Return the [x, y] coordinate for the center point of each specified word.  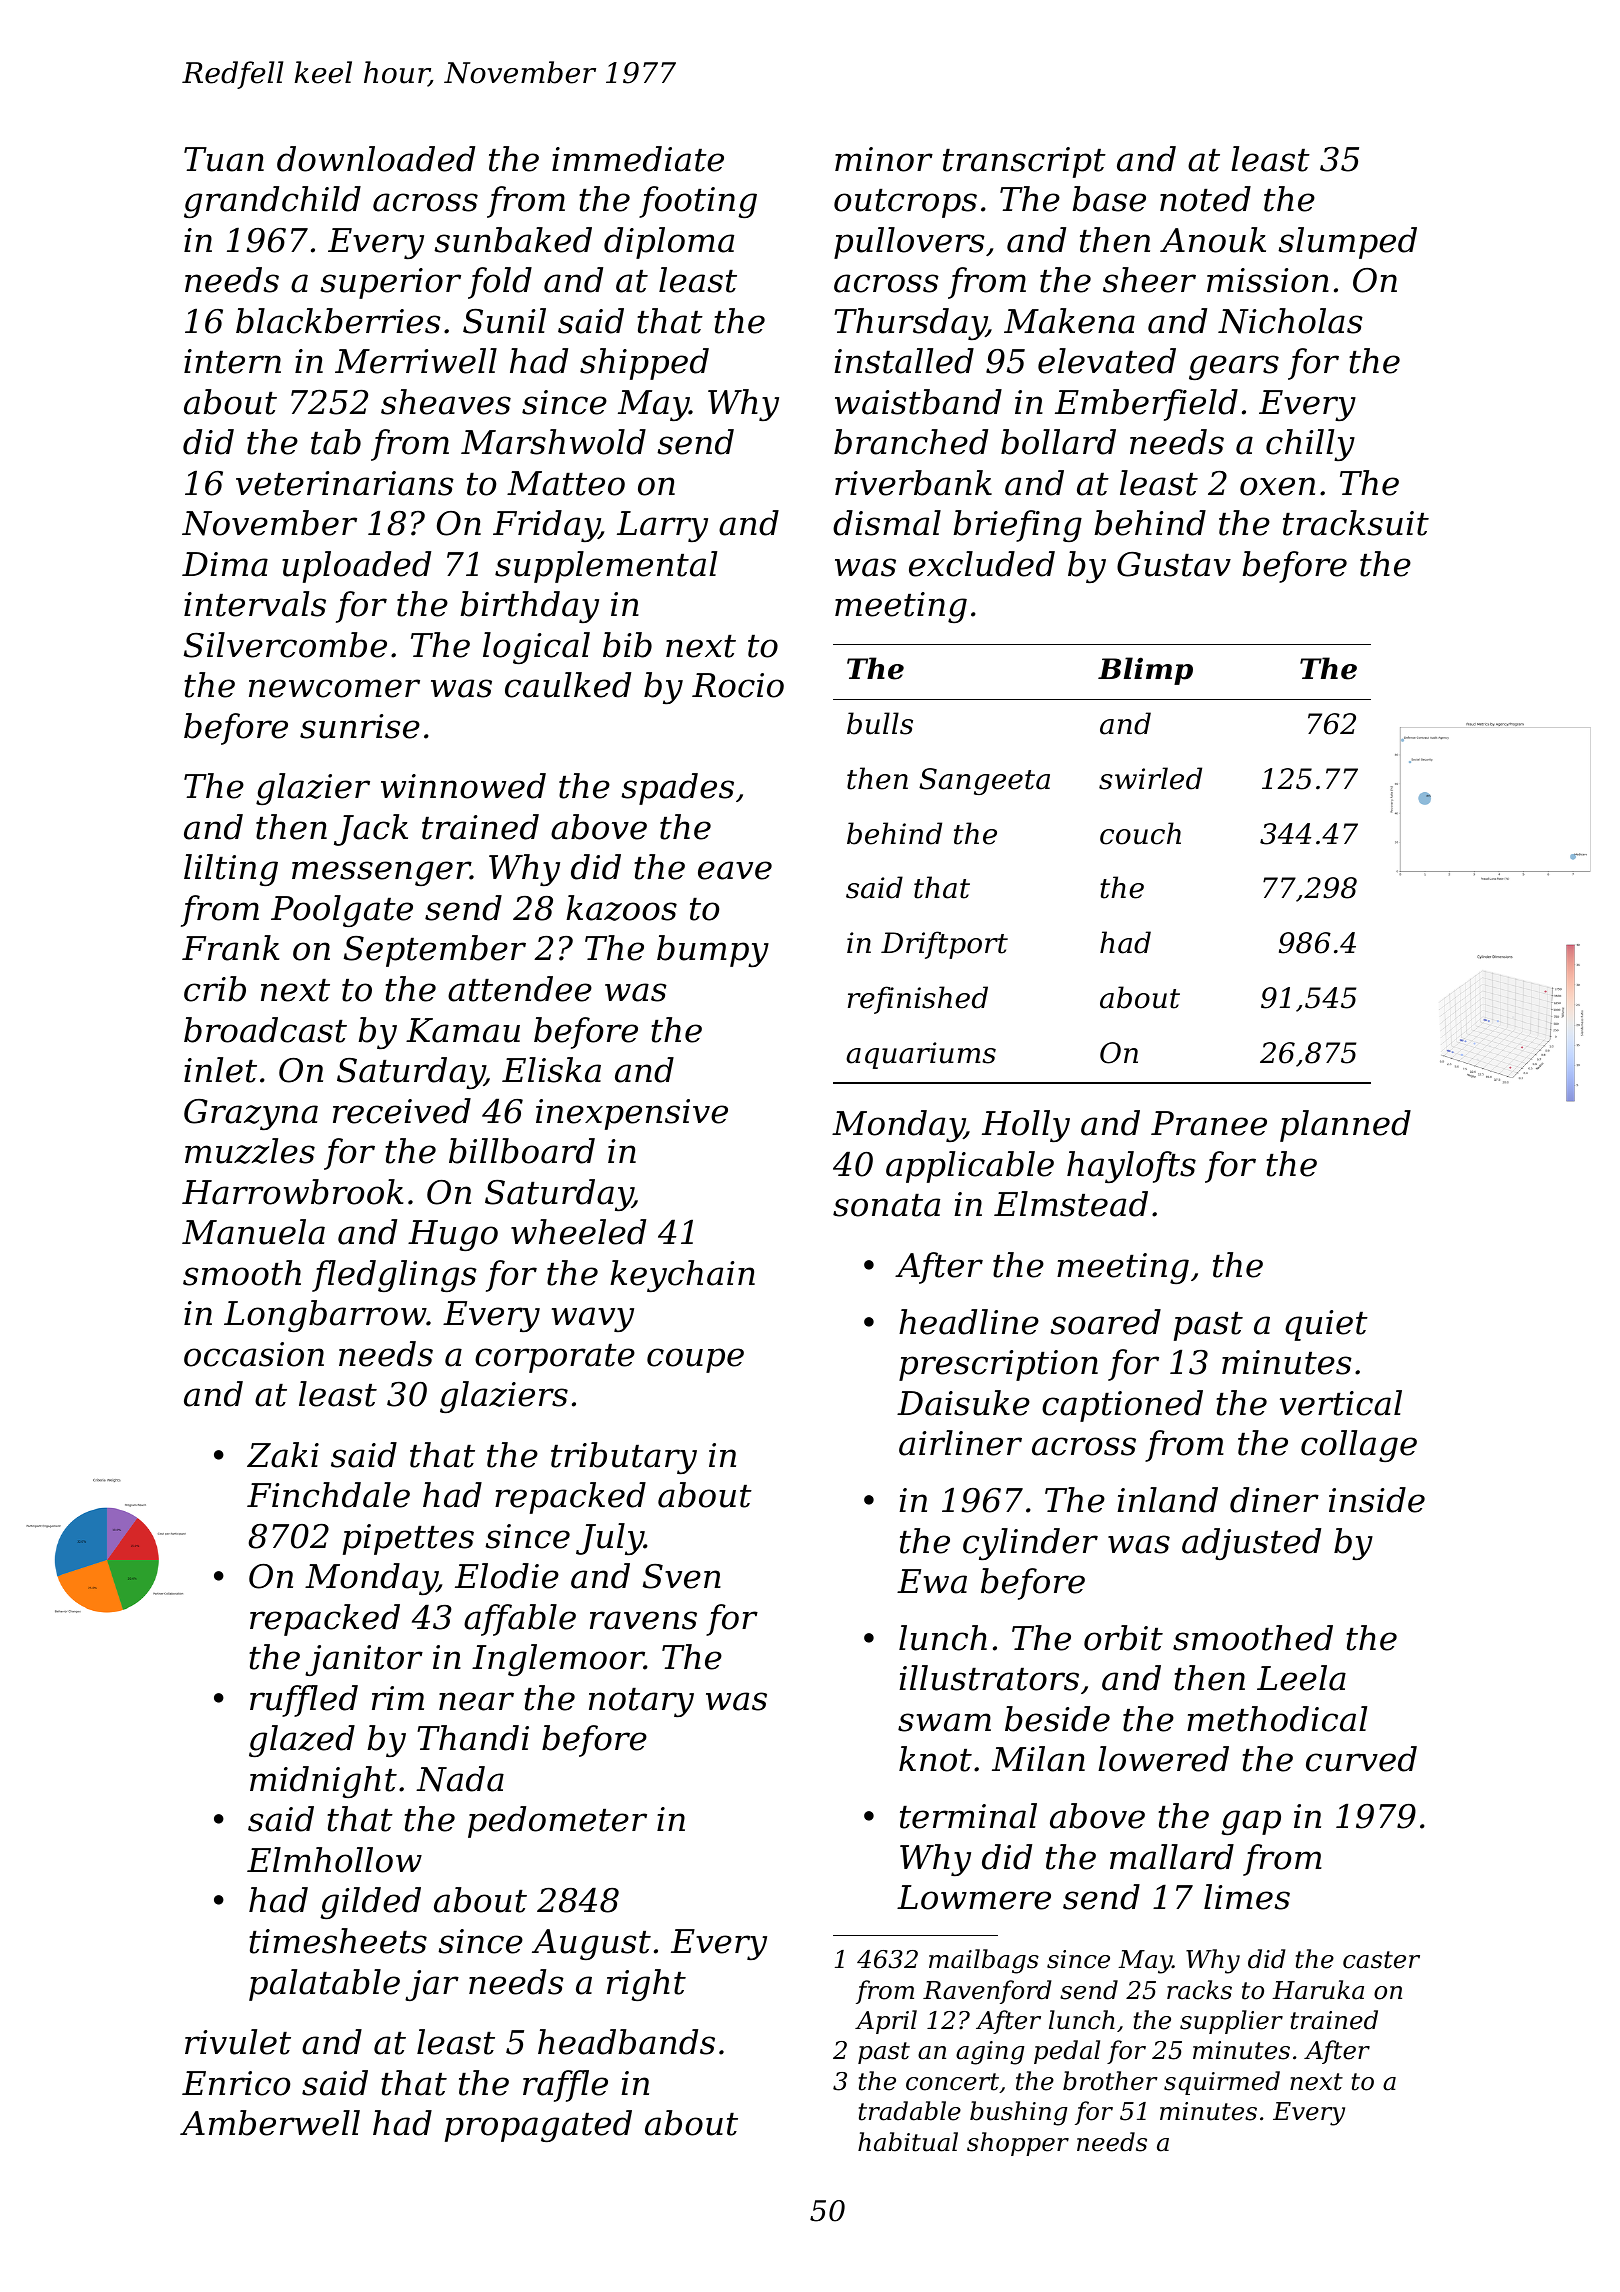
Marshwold [553, 442]
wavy [592, 1319]
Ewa [932, 1581]
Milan [1038, 1759]
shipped [644, 364]
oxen [1277, 486]
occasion [254, 1354]
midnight [323, 1782]
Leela [1301, 1678]
